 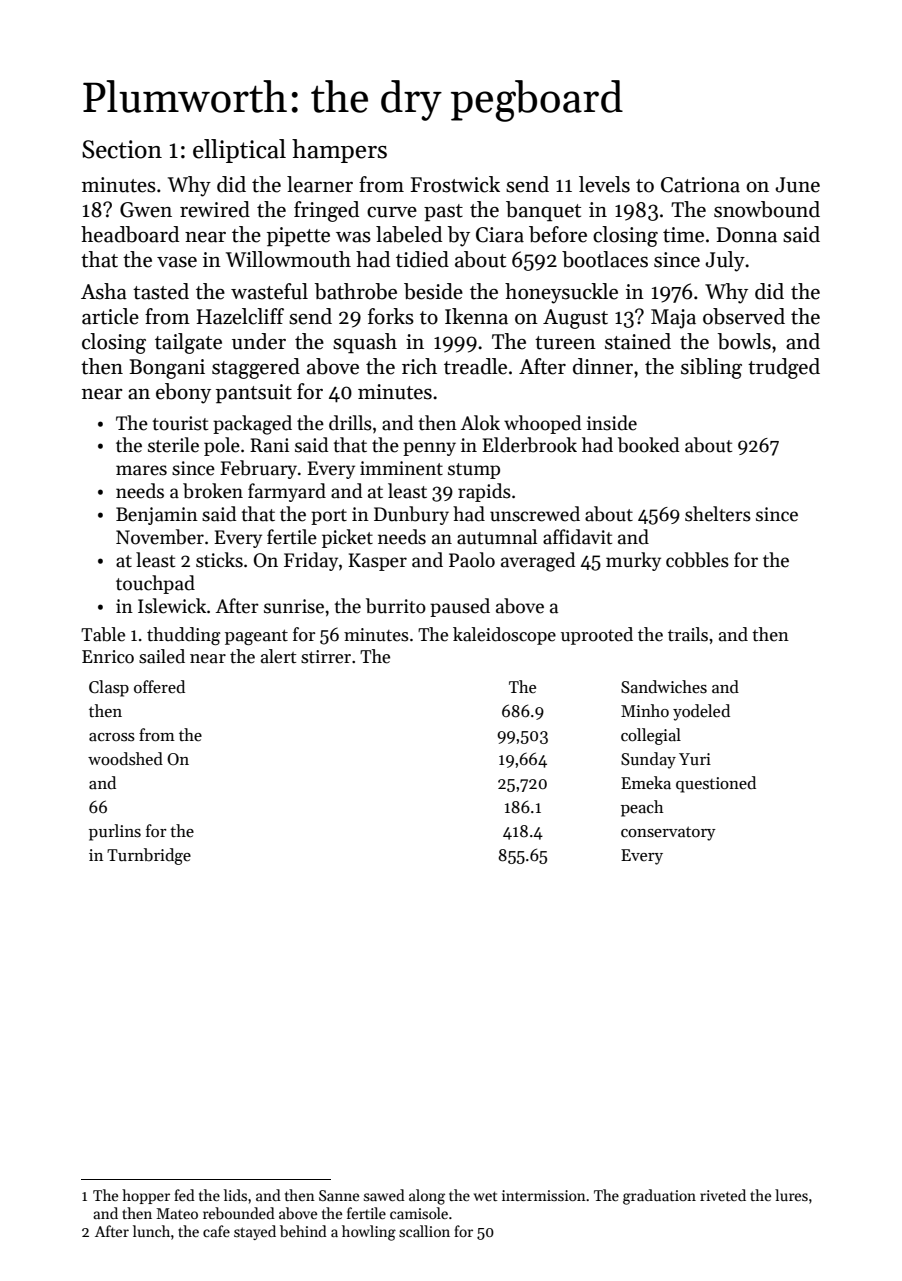 I want to click on lures, so click(x=791, y=1195).
